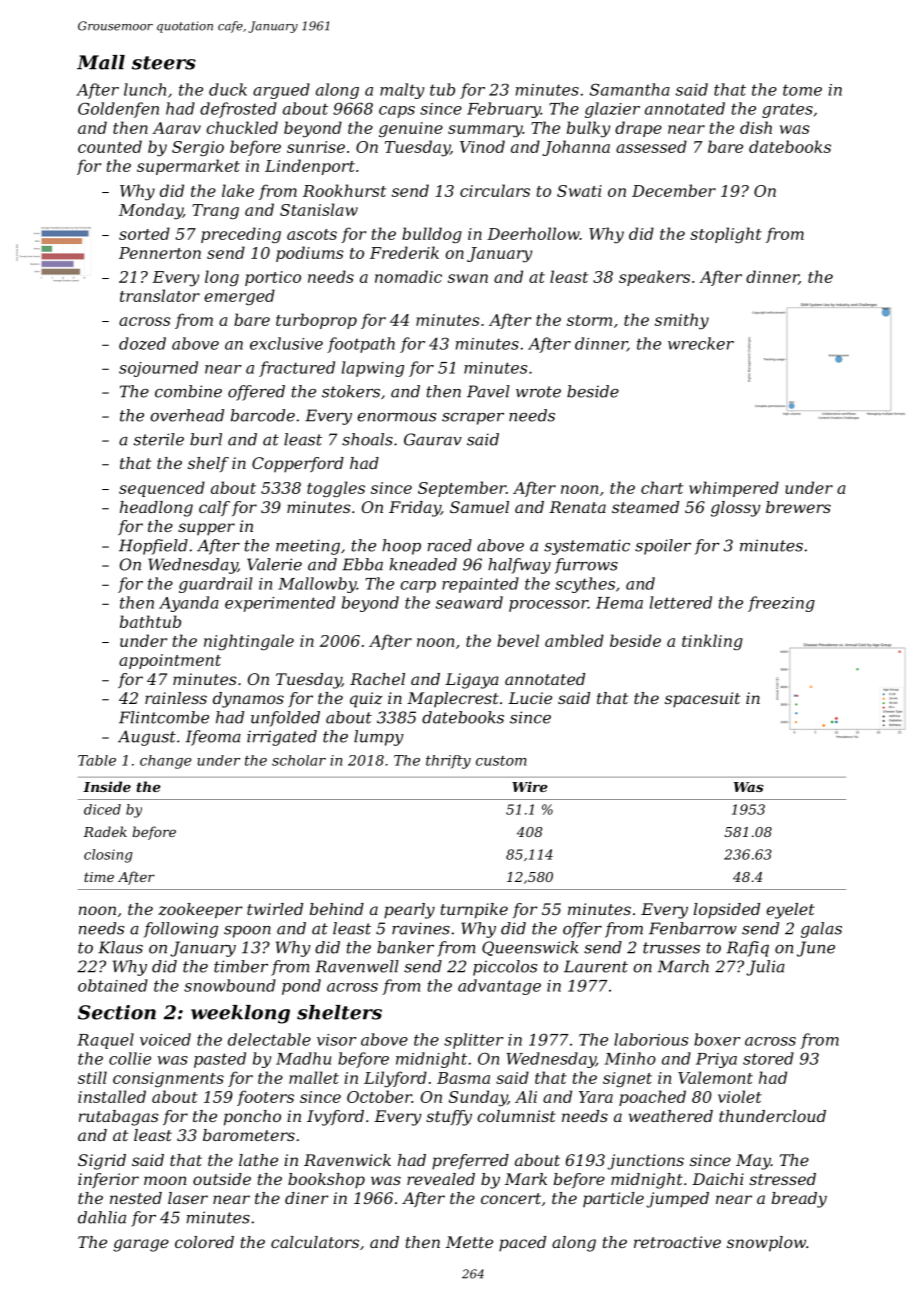 Image resolution: width=924 pixels, height=1308 pixels. What do you see at coordinates (249, 642) in the screenshot?
I see `nightingale` at bounding box center [249, 642].
